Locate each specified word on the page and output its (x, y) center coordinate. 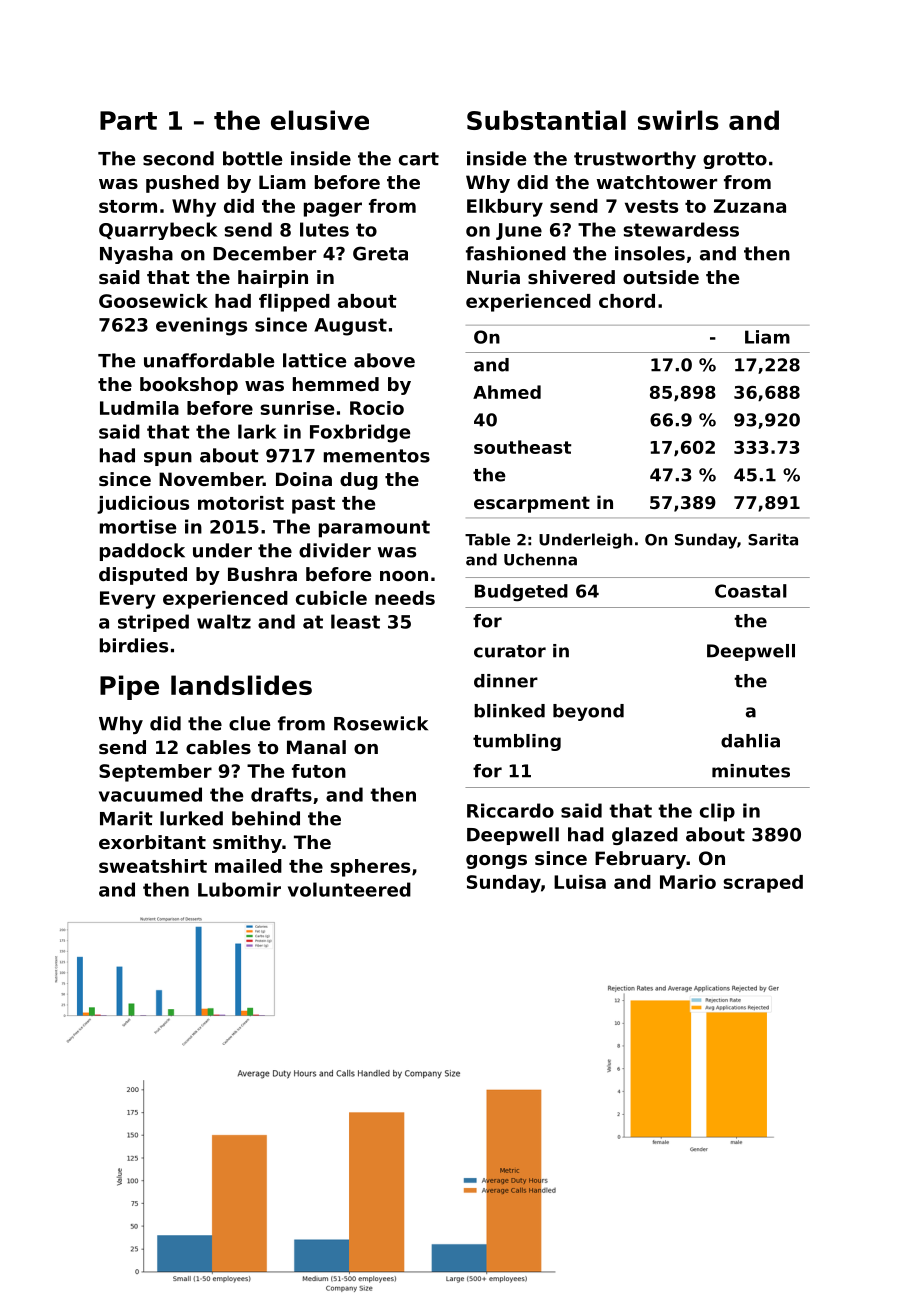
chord (627, 301)
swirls (678, 120)
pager (333, 209)
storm (128, 206)
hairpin (273, 279)
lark (257, 431)
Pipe (129, 687)
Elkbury (505, 208)
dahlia (750, 741)
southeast (522, 447)
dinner (506, 681)
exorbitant (152, 842)
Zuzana (750, 206)
